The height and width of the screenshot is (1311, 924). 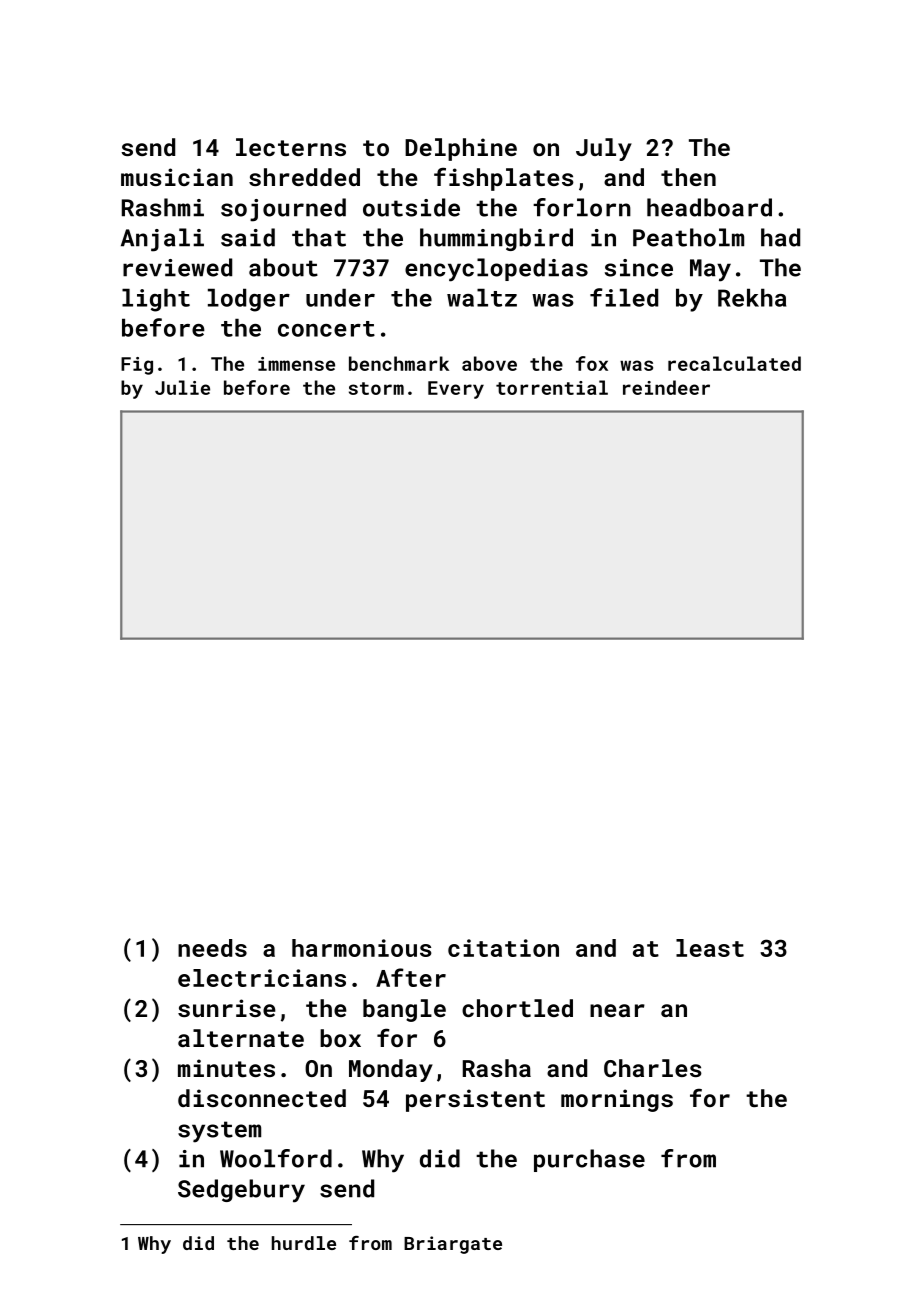 I want to click on citation, so click(x=503, y=948).
